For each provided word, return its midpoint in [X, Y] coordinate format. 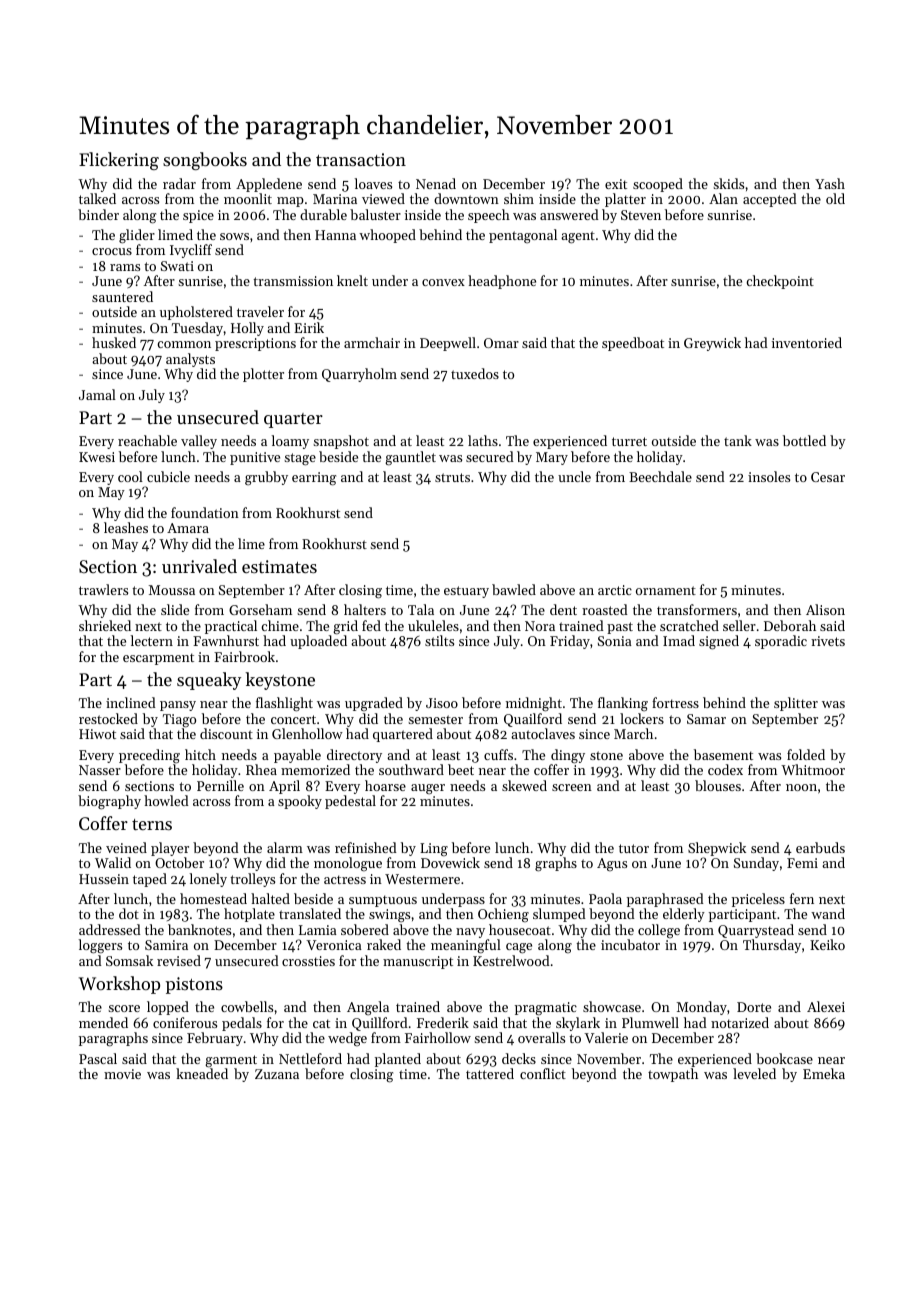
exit [616, 184]
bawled [514, 589]
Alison [825, 609]
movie [122, 1074]
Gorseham [260, 609]
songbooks [205, 161]
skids [728, 183]
